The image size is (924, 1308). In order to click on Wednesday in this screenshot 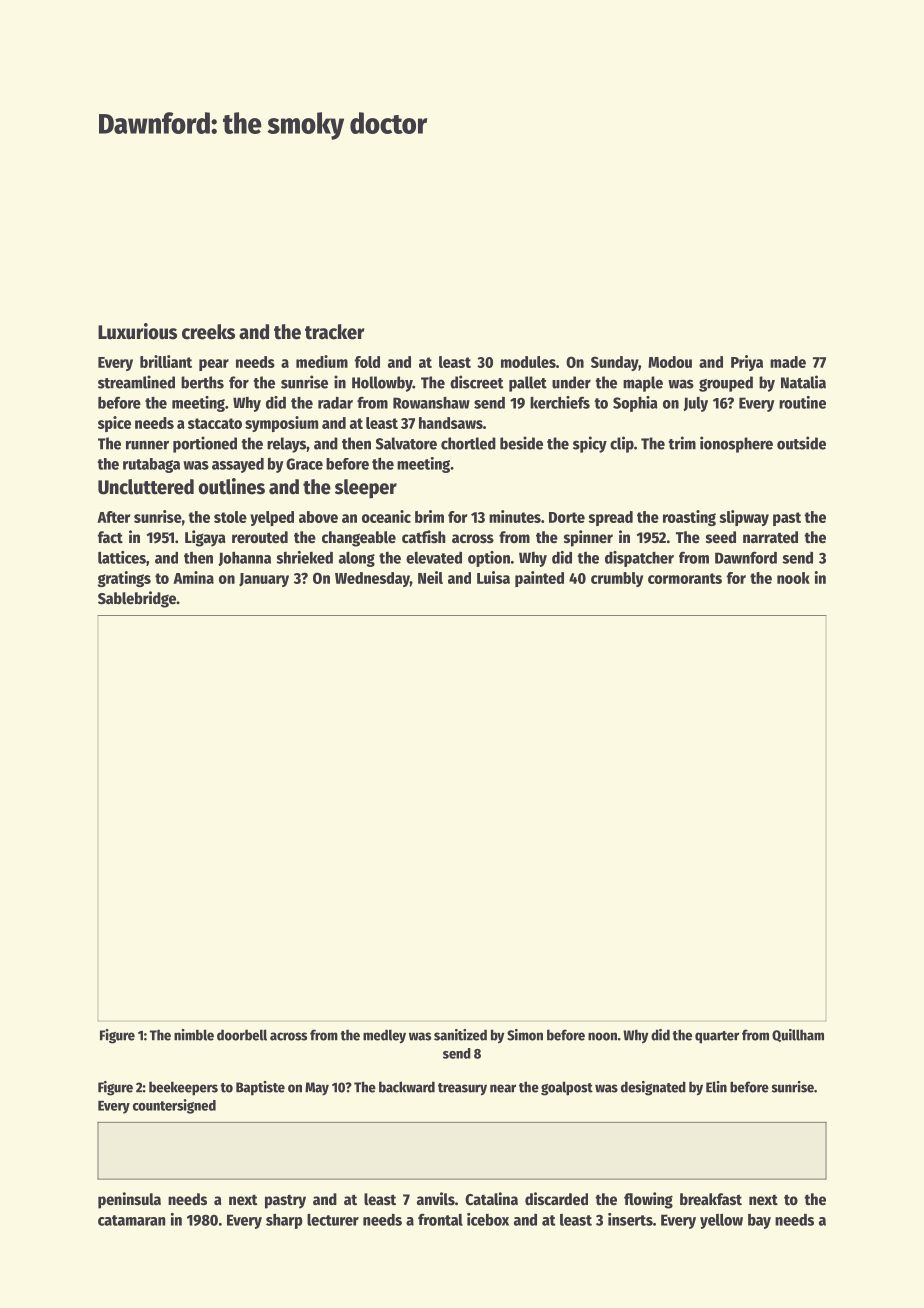, I will do `click(372, 579)`.
